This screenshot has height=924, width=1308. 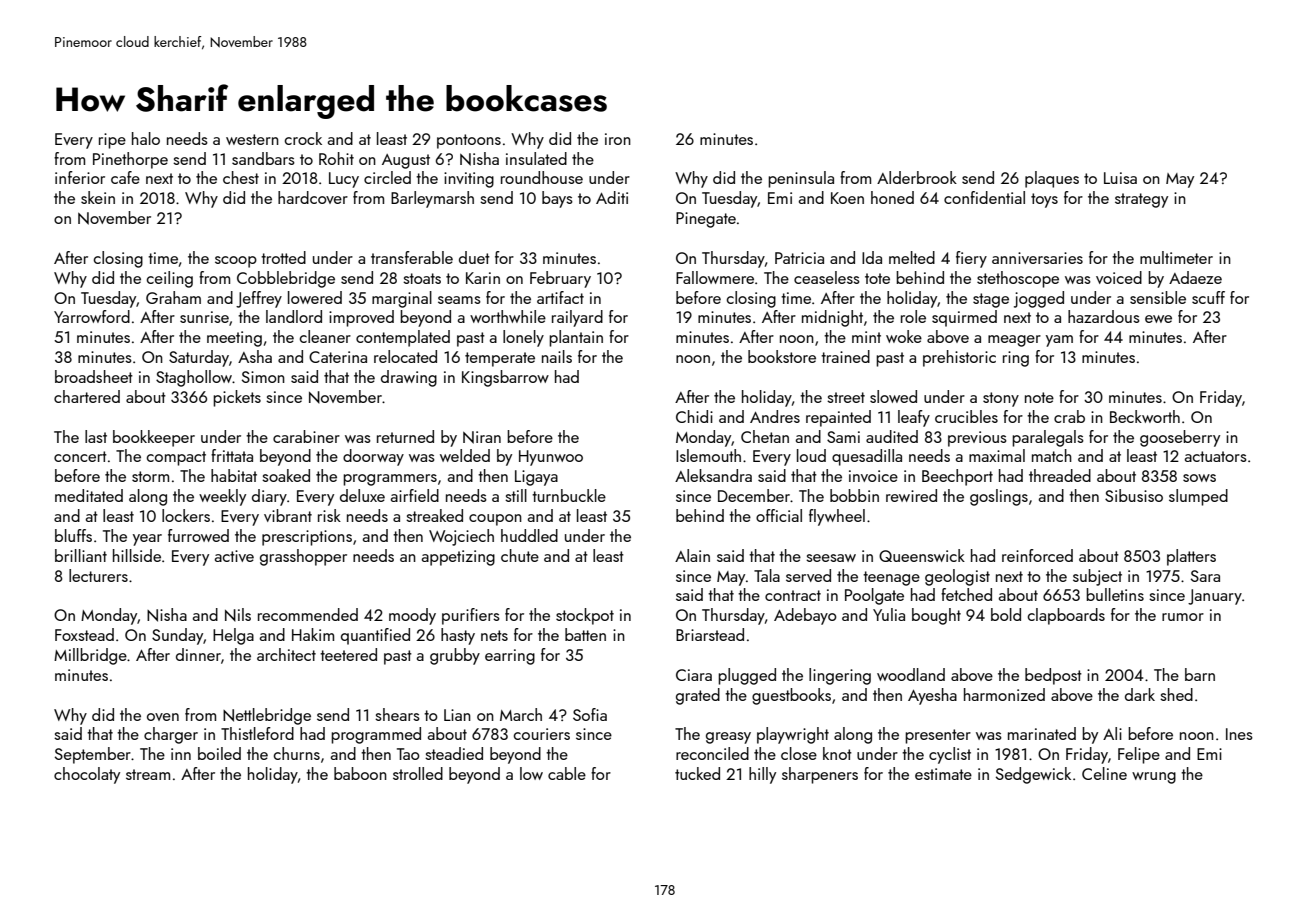 What do you see at coordinates (236, 262) in the screenshot?
I see `scoop` at bounding box center [236, 262].
